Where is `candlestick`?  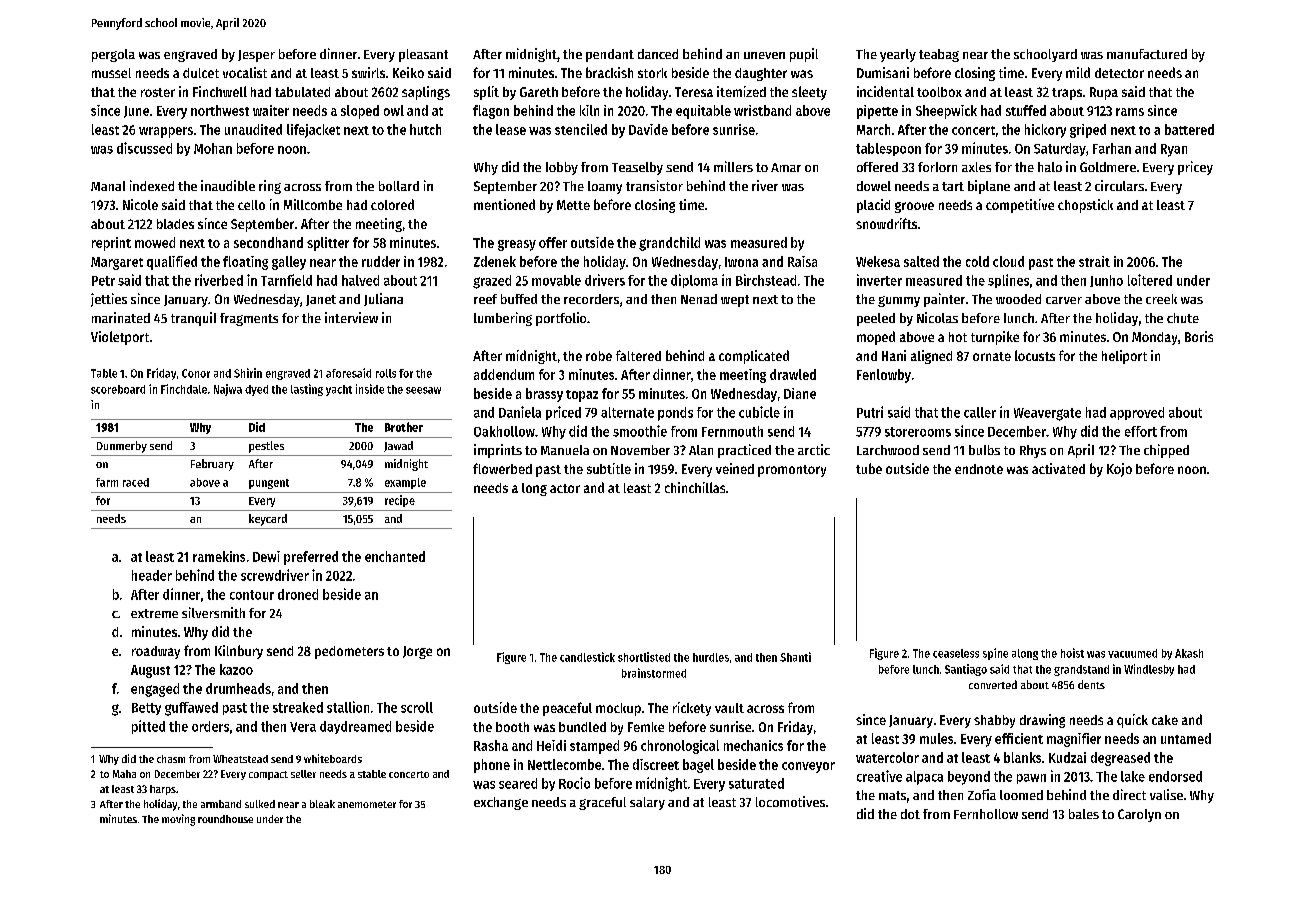
candlestick is located at coordinates (587, 657).
